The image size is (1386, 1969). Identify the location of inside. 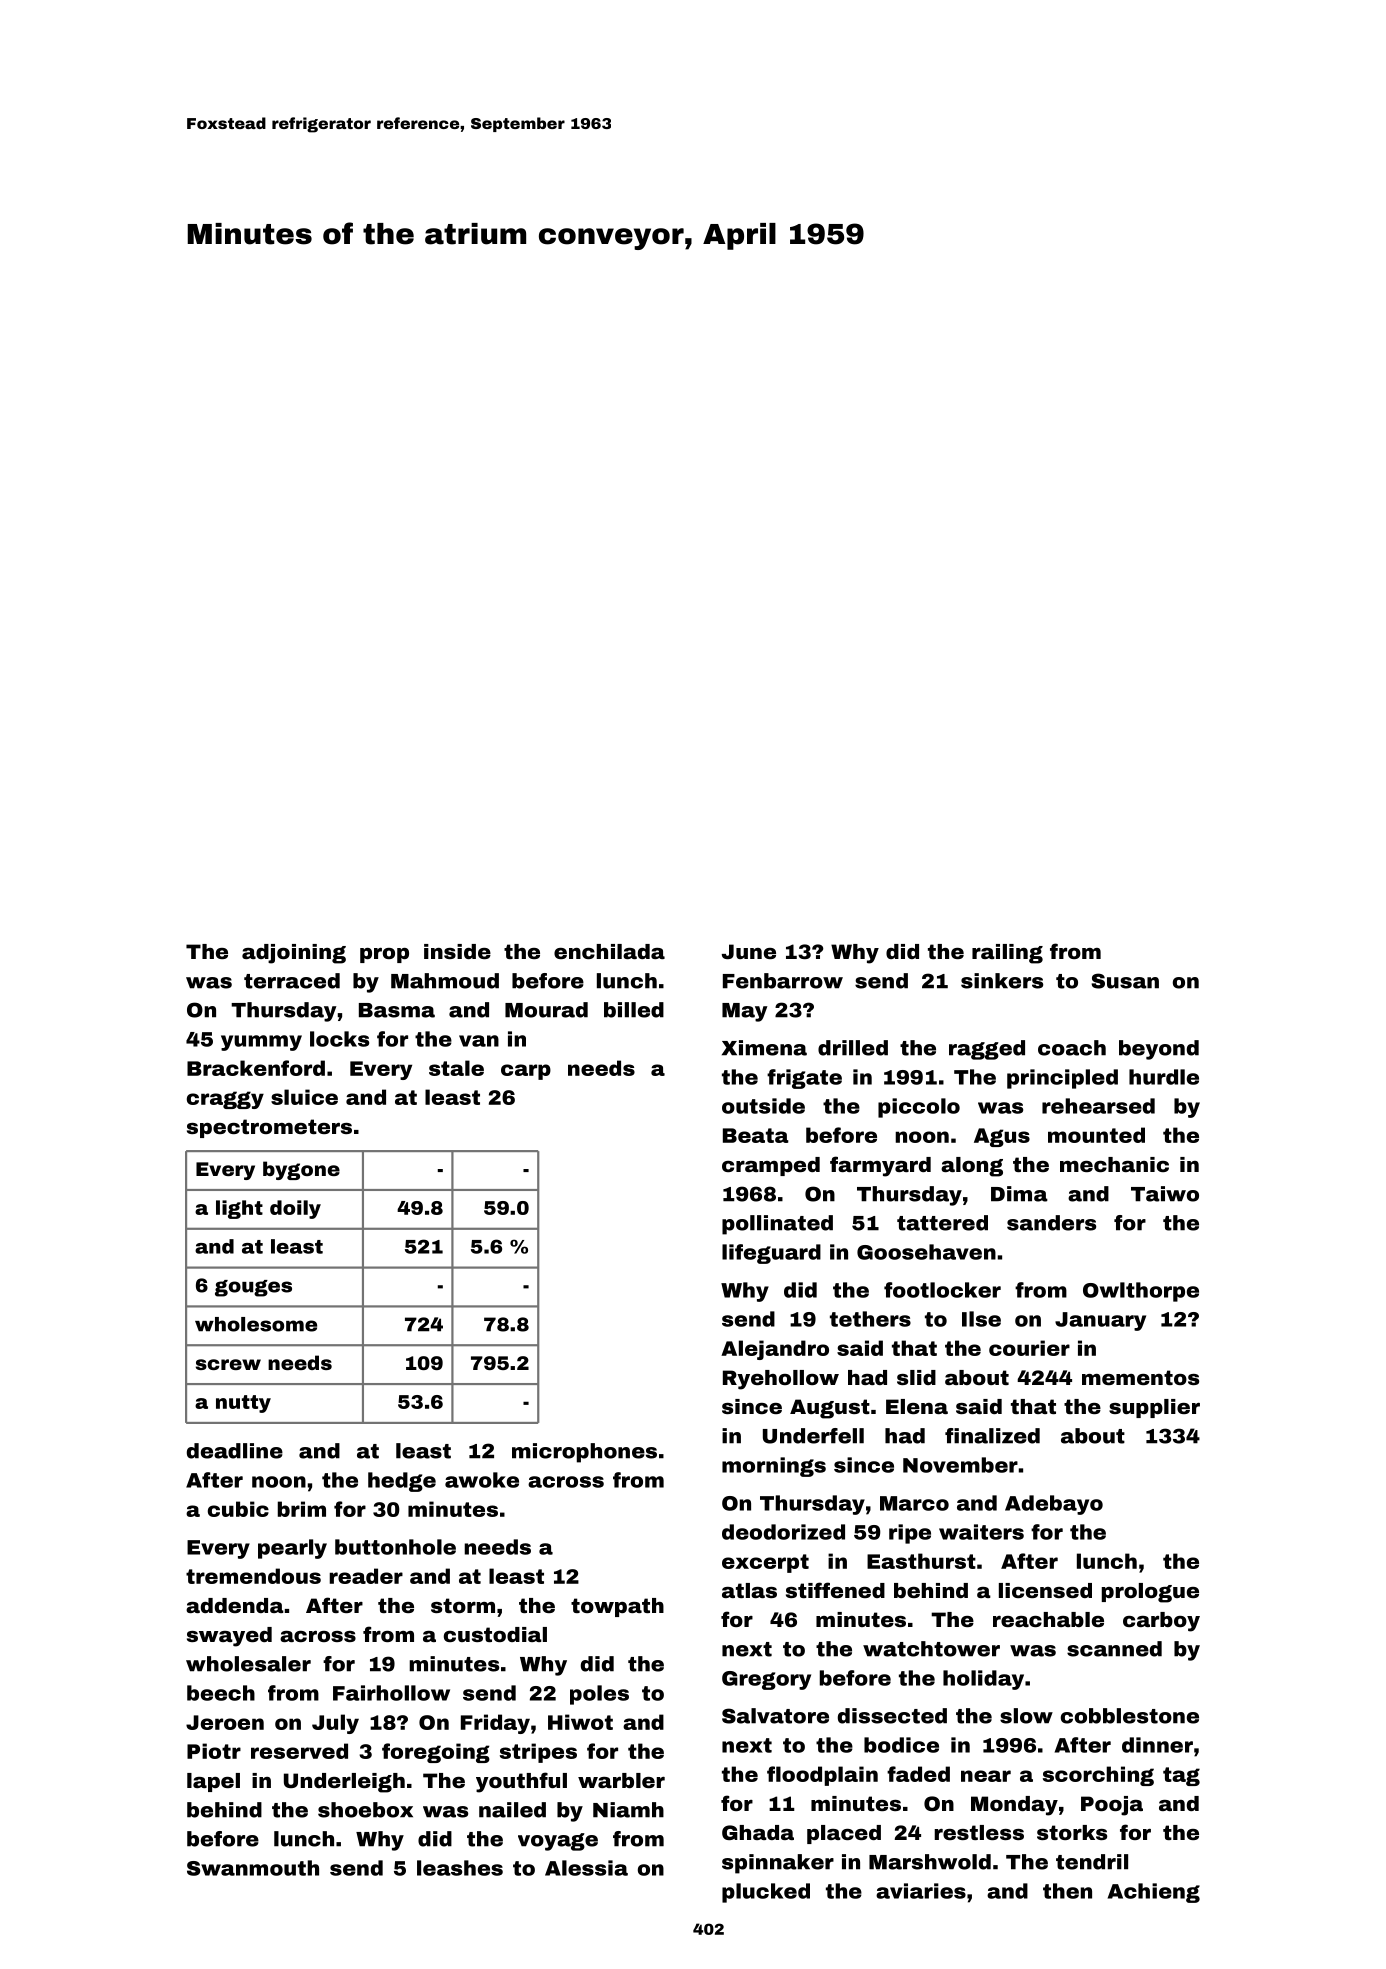
(457, 951).
